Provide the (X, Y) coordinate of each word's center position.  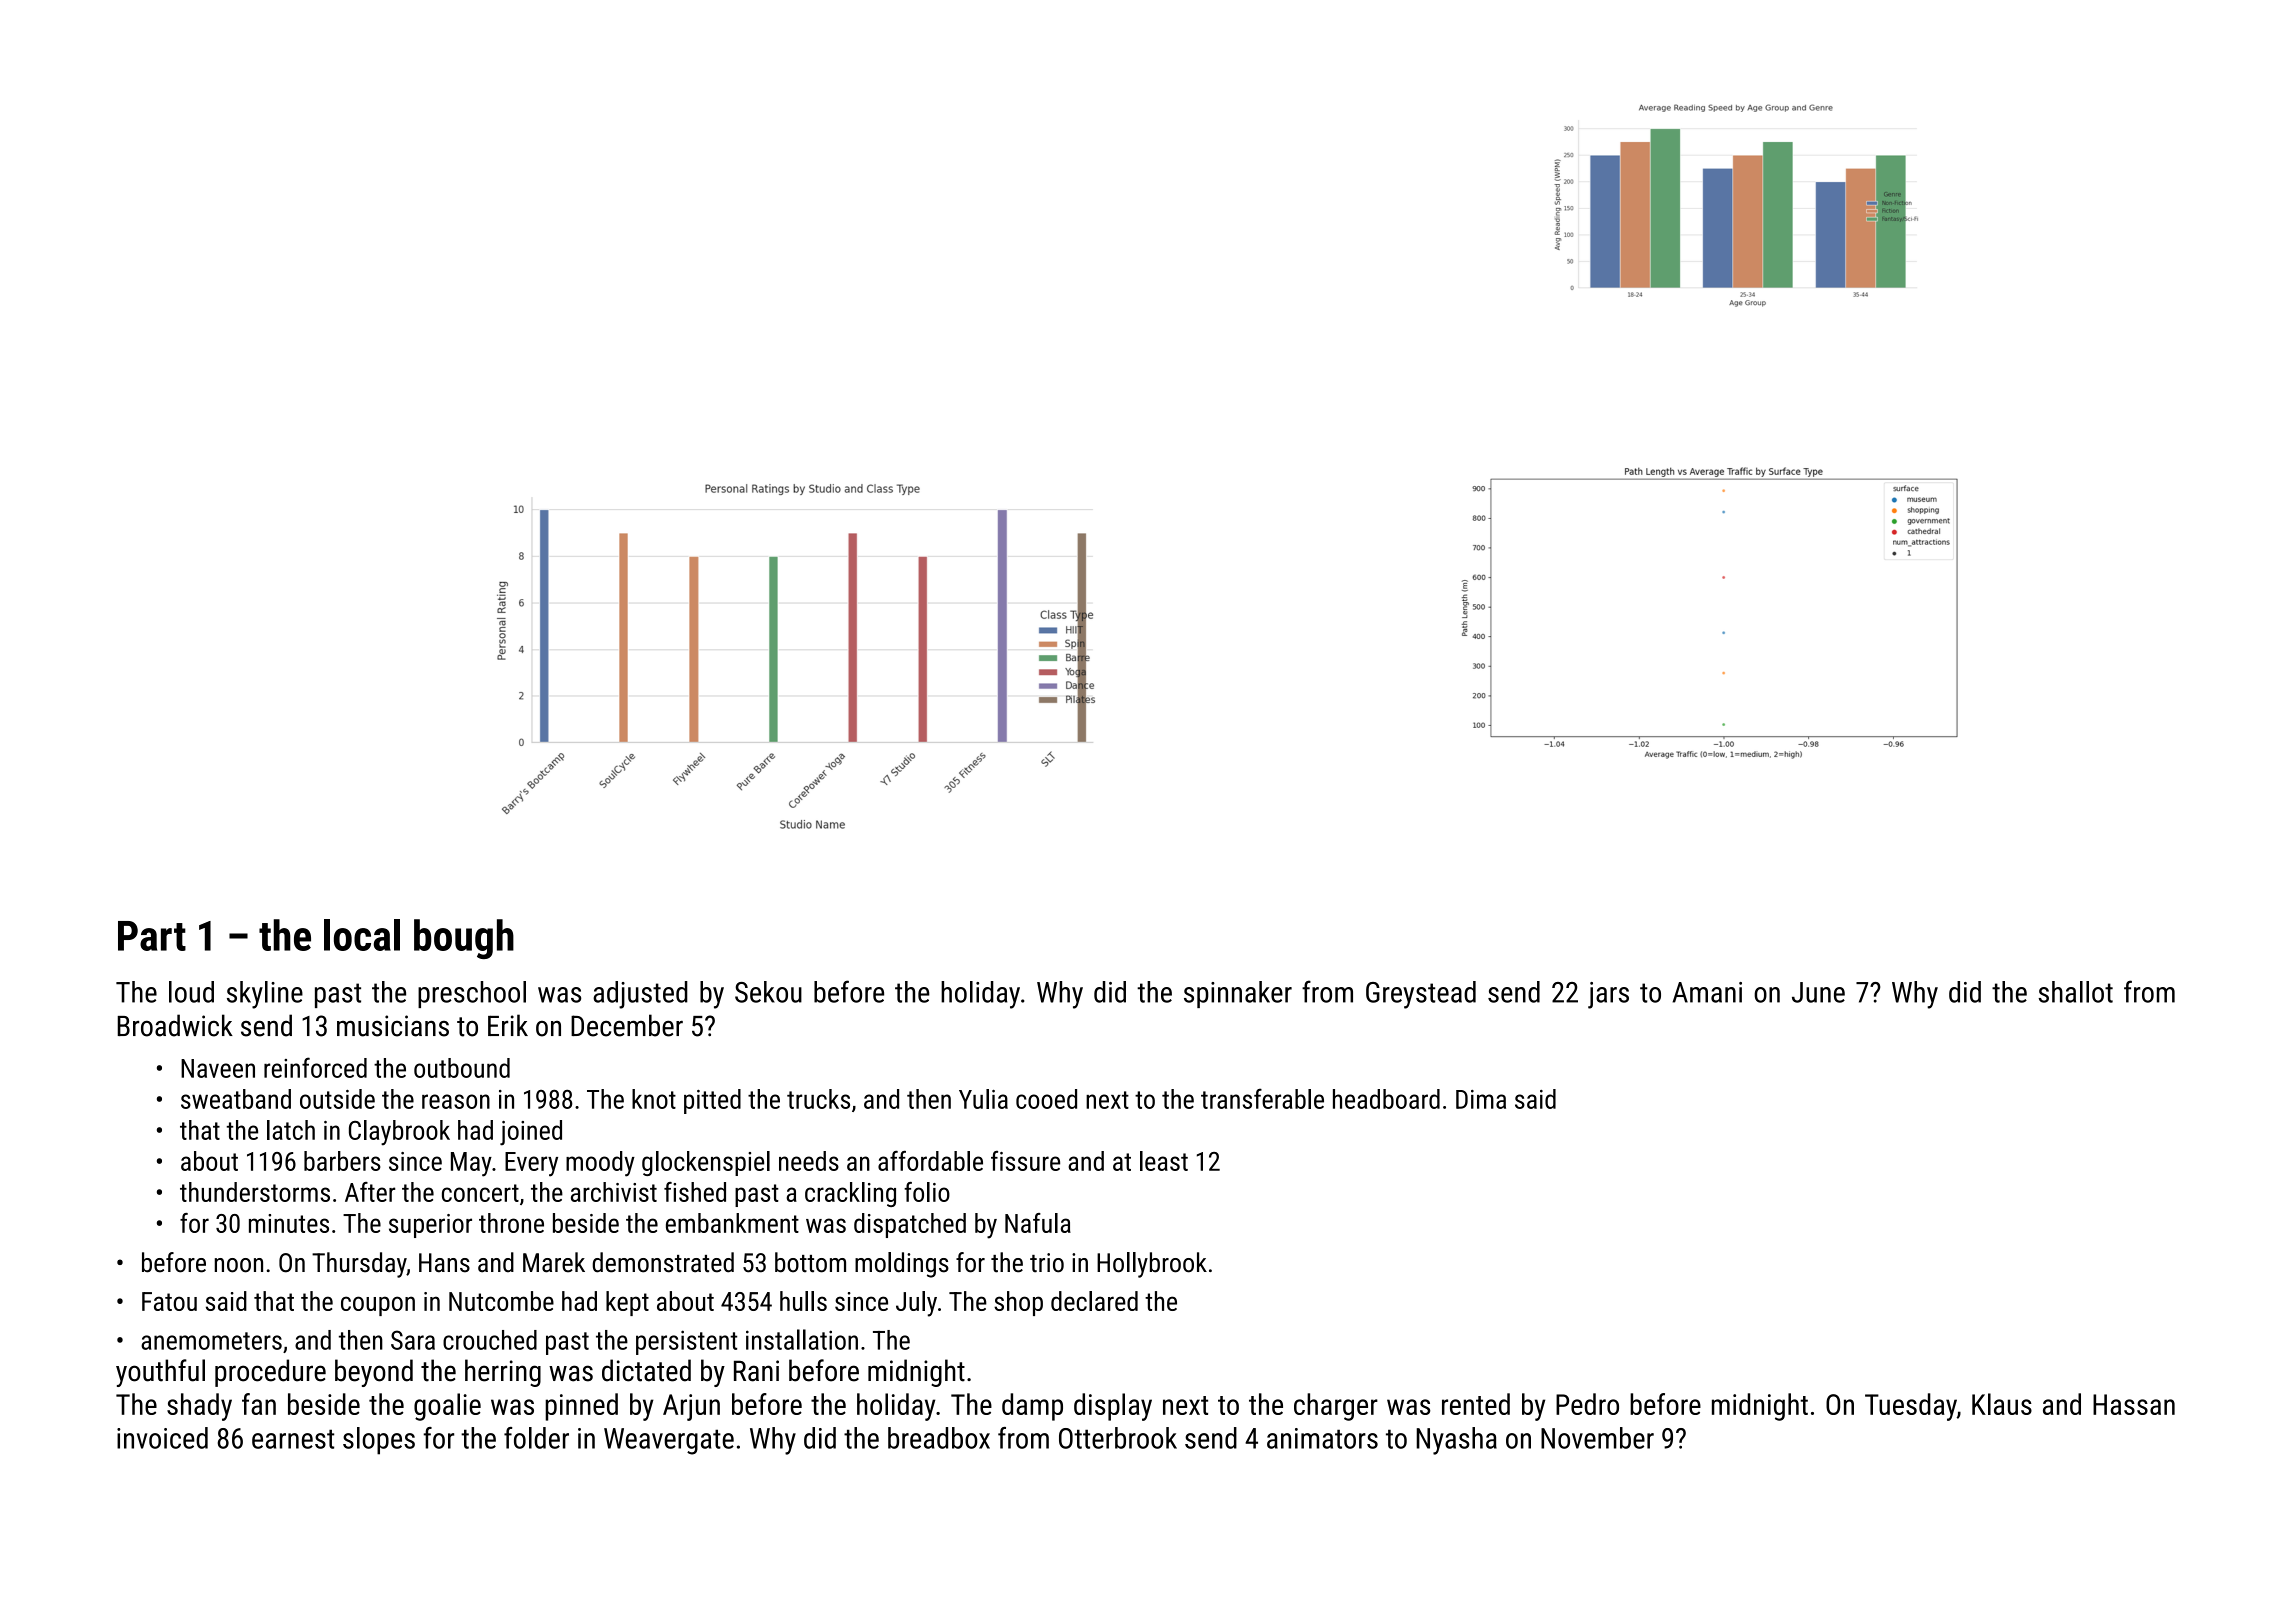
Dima (1481, 1099)
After (370, 1192)
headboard (1386, 1099)
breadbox (939, 1438)
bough (464, 939)
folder (536, 1438)
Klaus (2002, 1404)
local (362, 935)
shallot (2076, 992)
